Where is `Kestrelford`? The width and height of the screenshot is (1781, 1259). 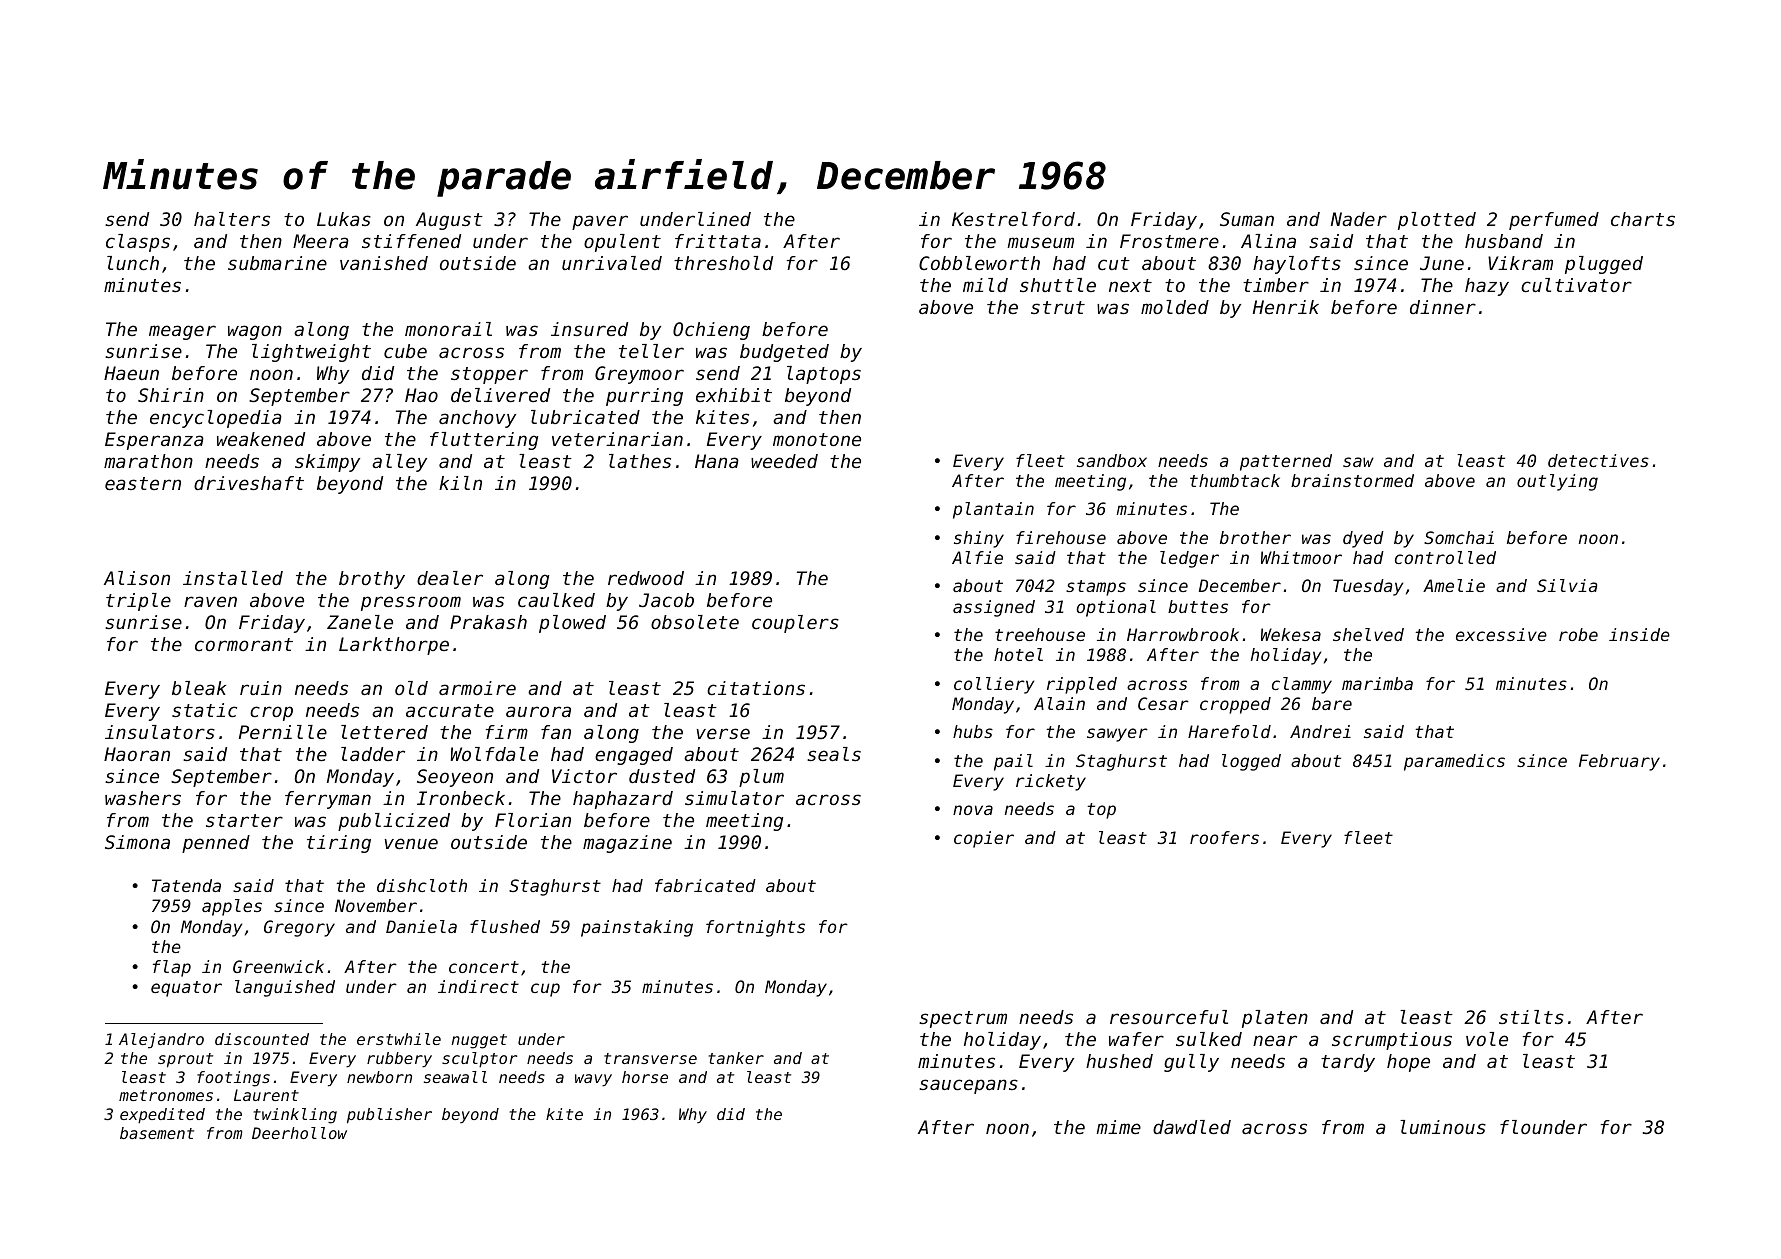
Kestrelford is located at coordinates (1013, 219).
